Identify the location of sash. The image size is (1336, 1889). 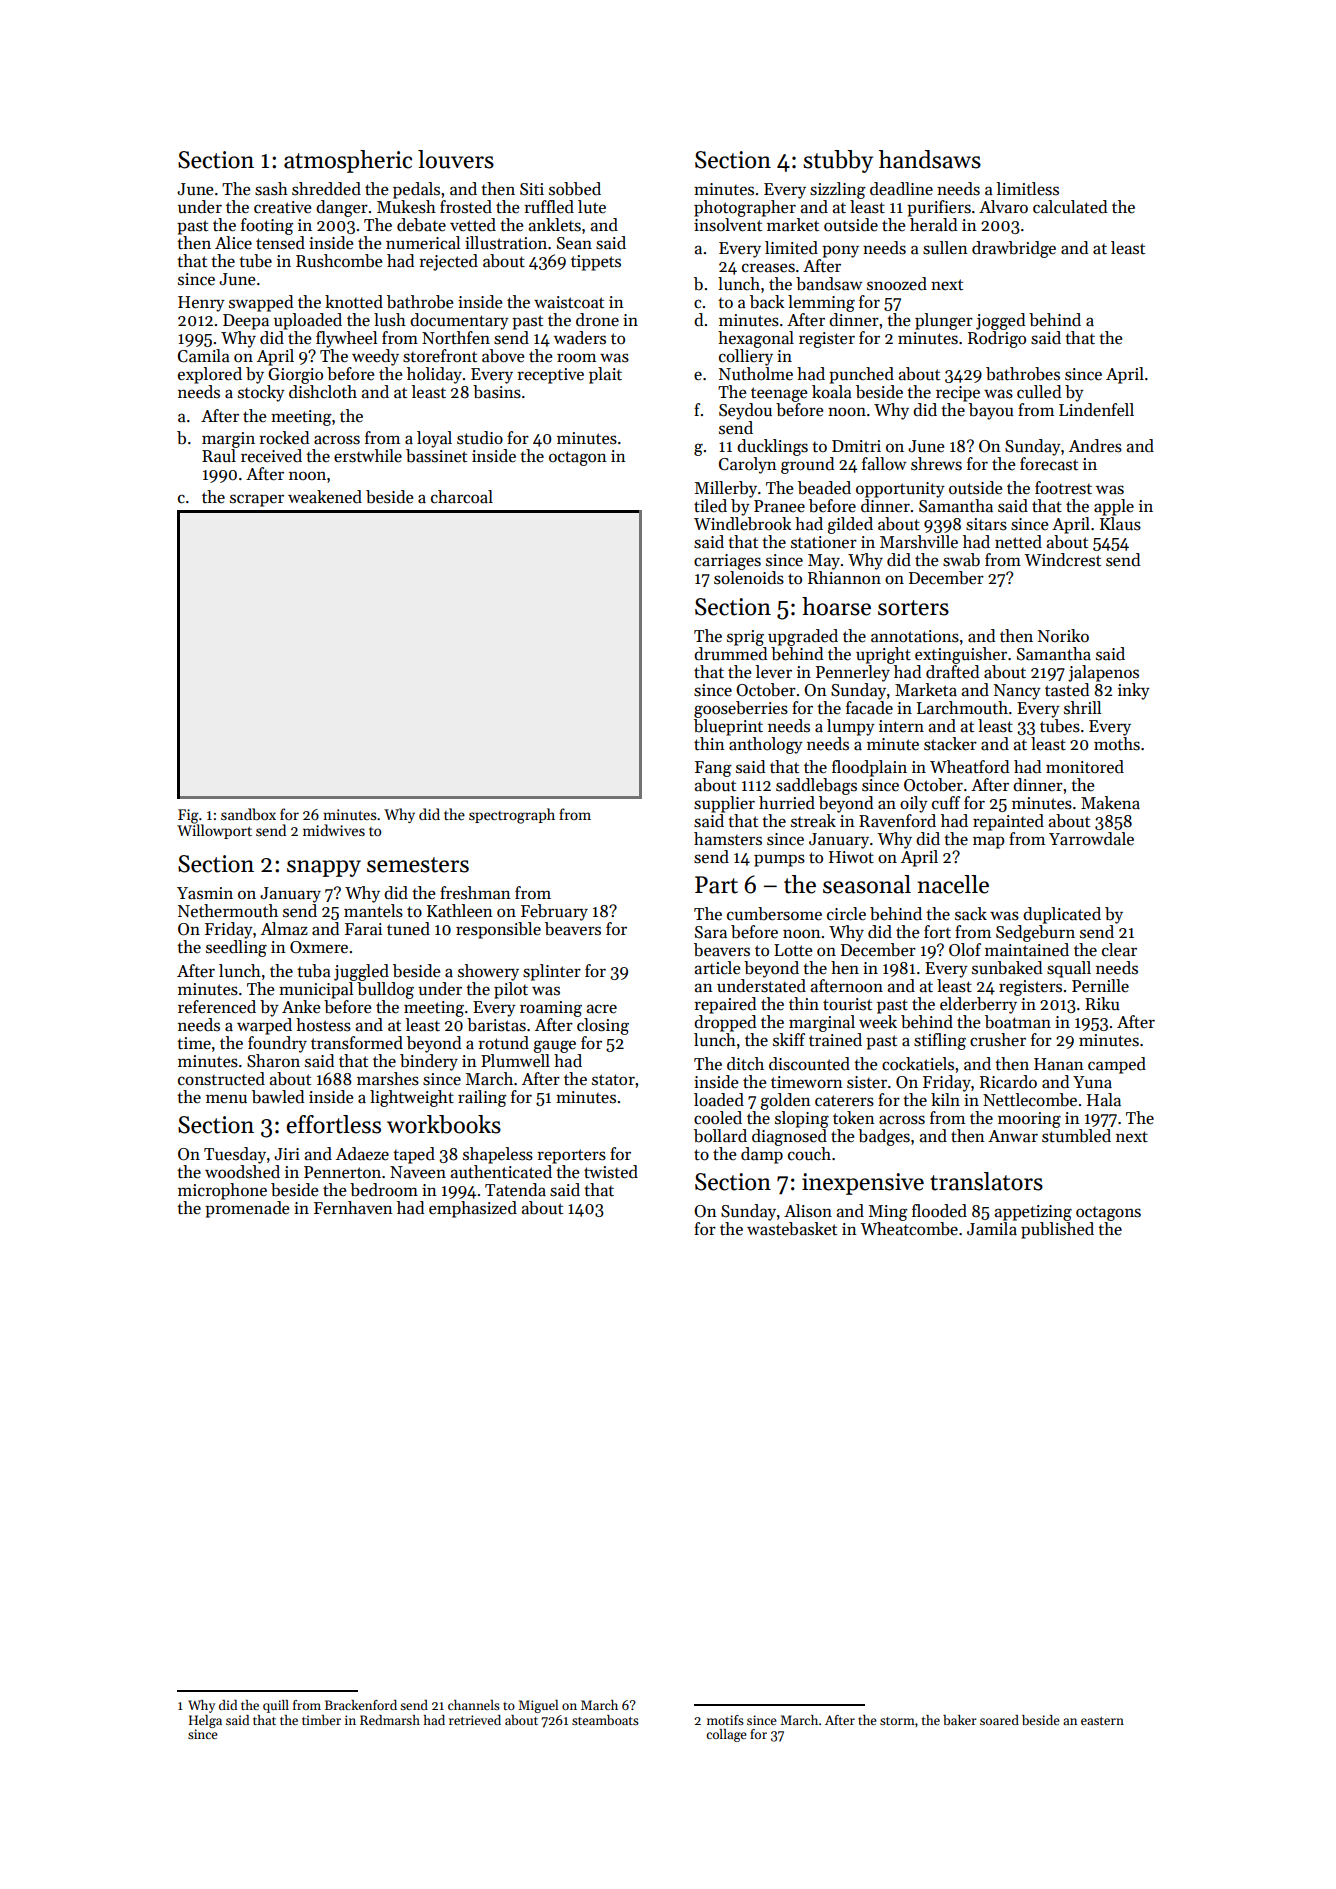
(271, 189).
